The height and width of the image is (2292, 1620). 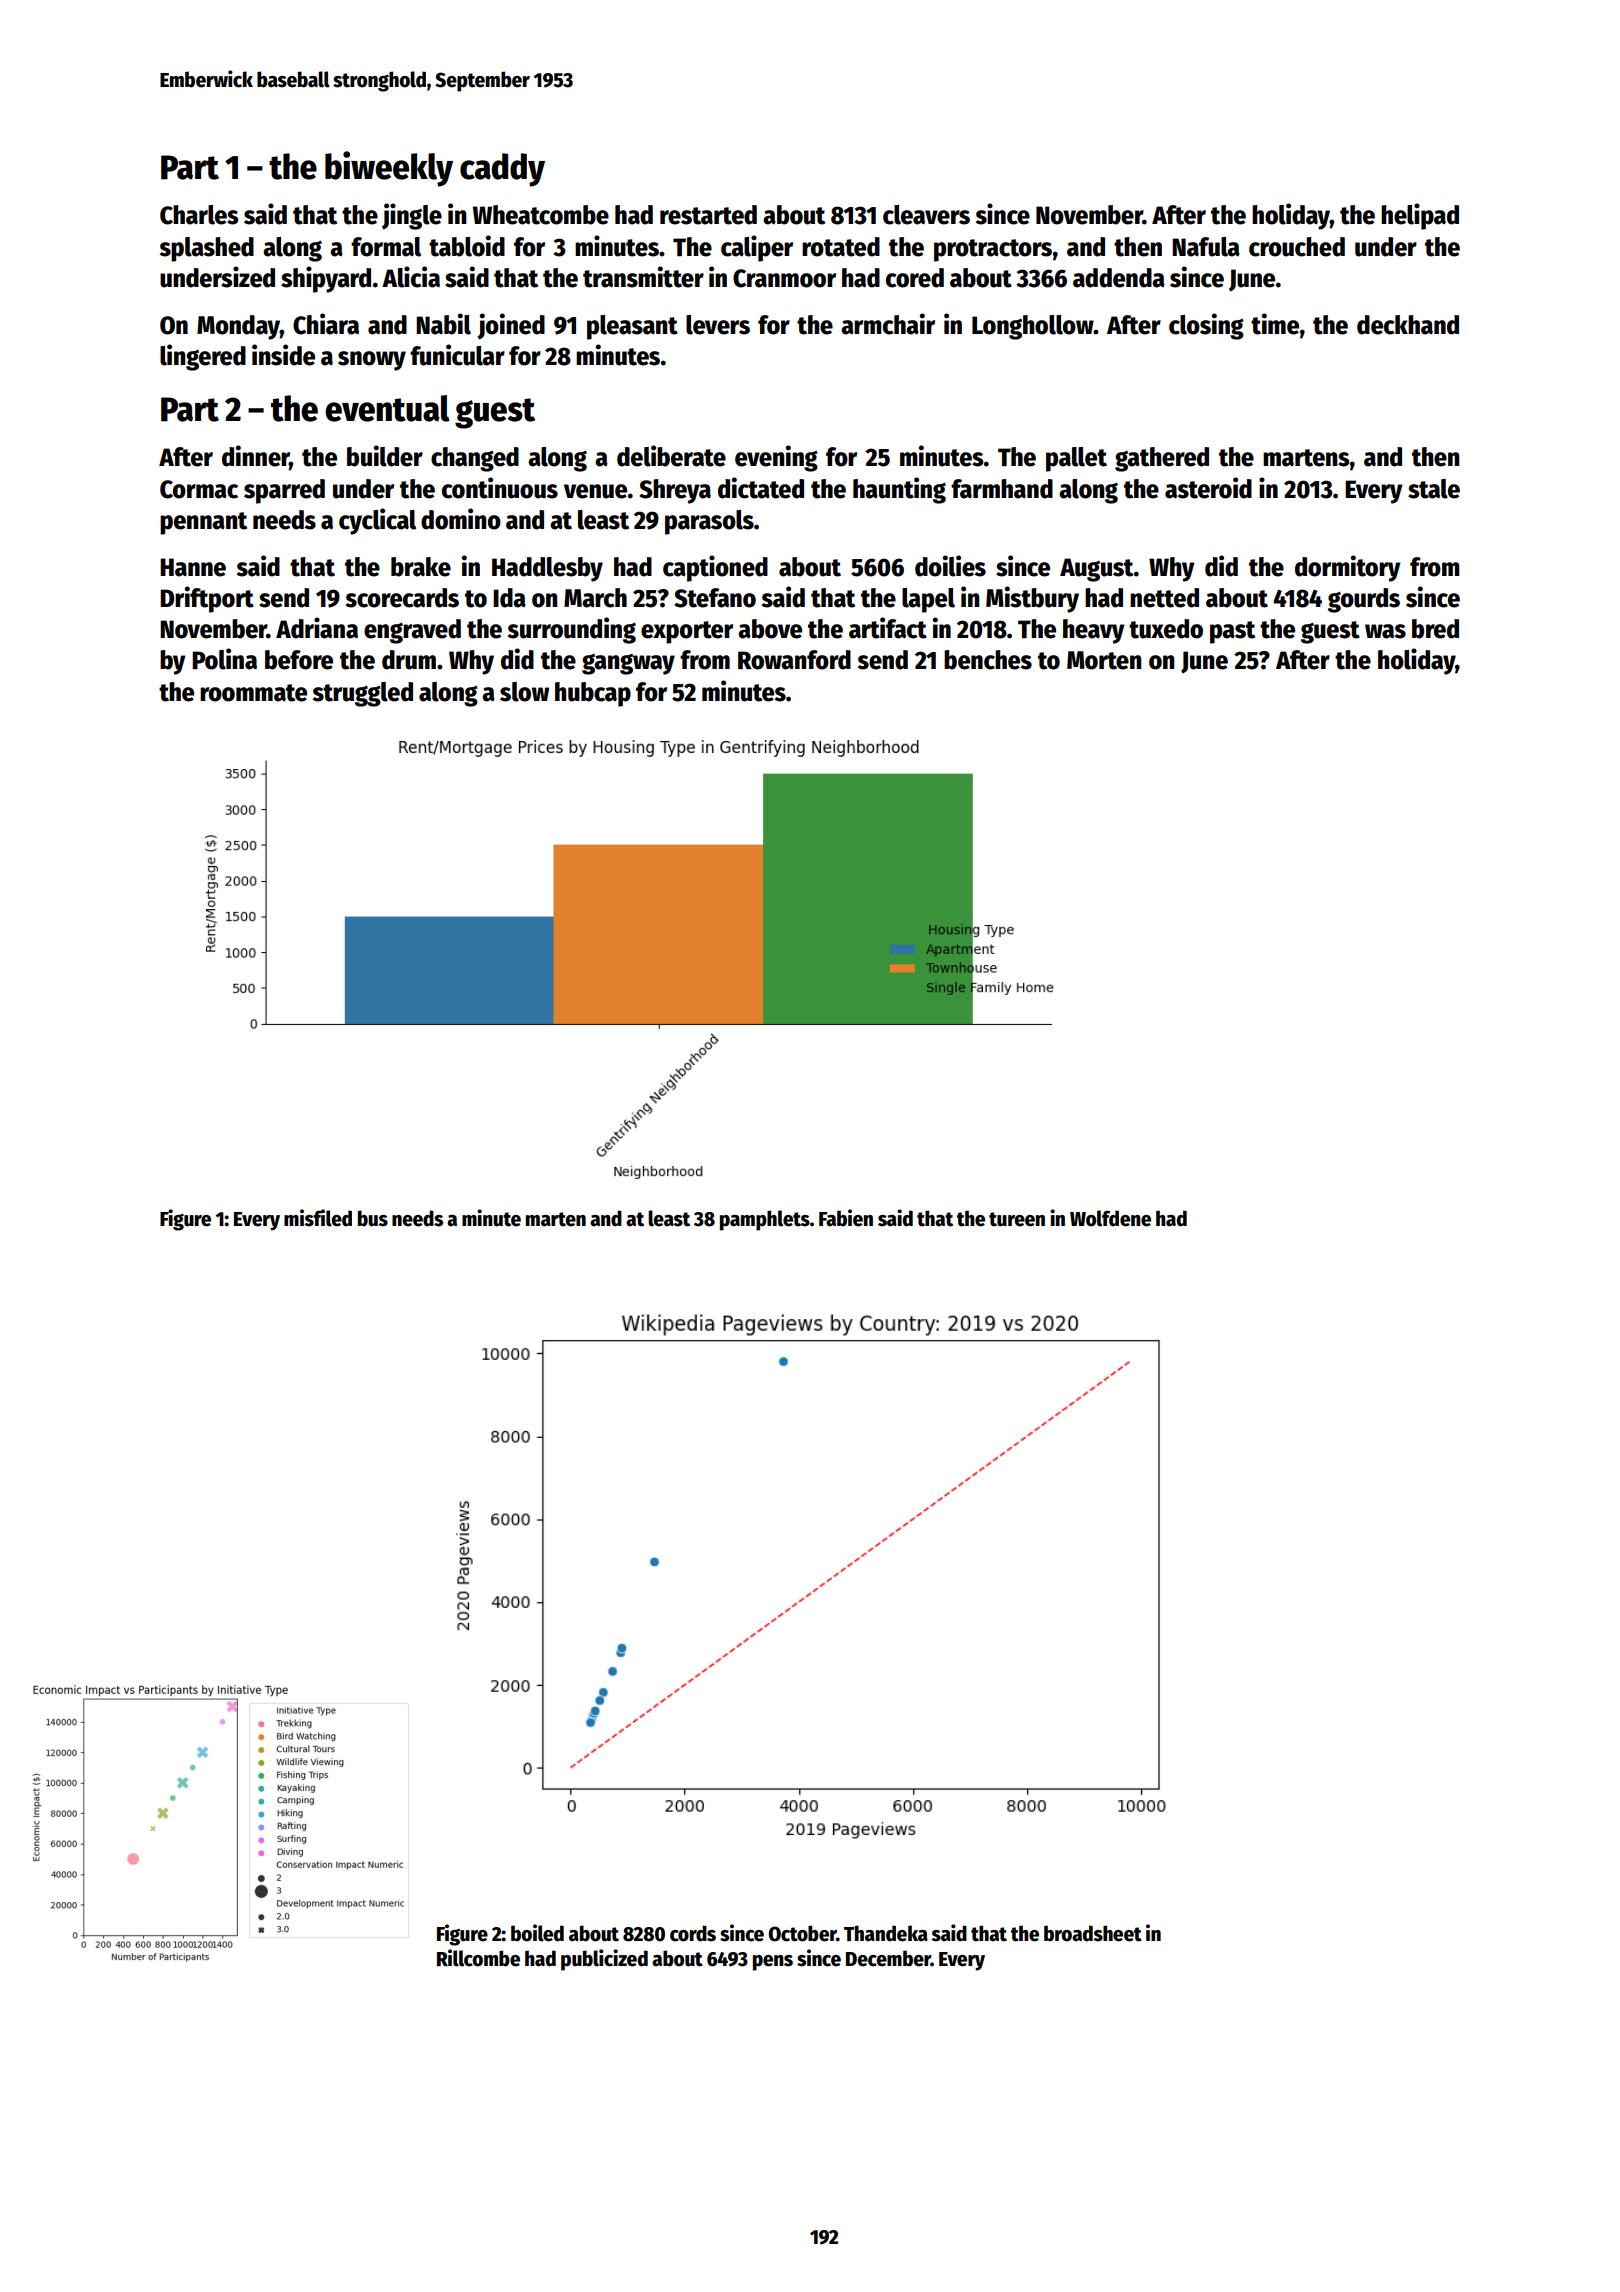 I want to click on bred, so click(x=1435, y=629).
